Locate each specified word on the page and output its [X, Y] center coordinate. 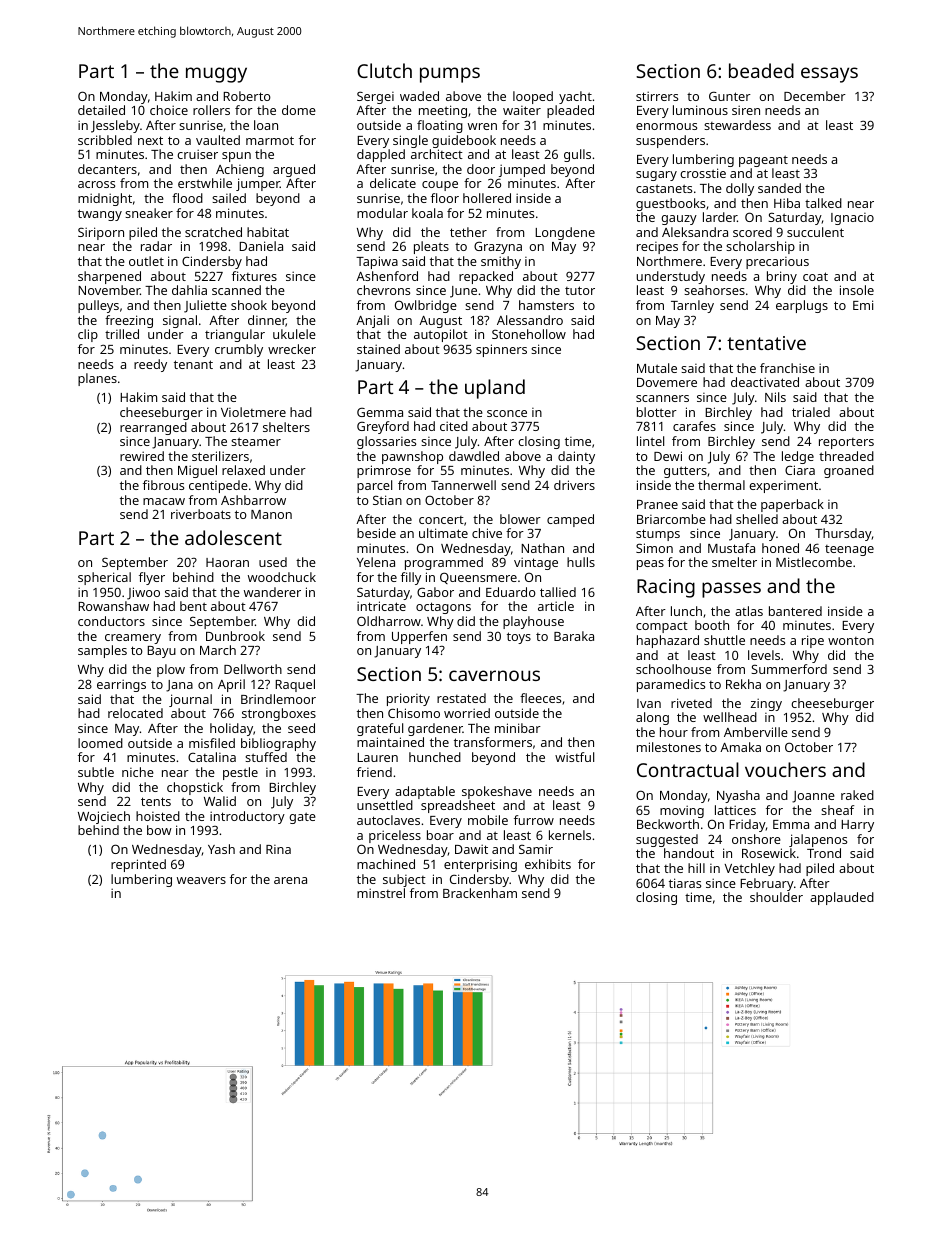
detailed [101, 110]
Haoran [227, 562]
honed [780, 548]
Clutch [384, 70]
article [556, 606]
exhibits [548, 864]
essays [829, 75]
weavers [201, 880]
